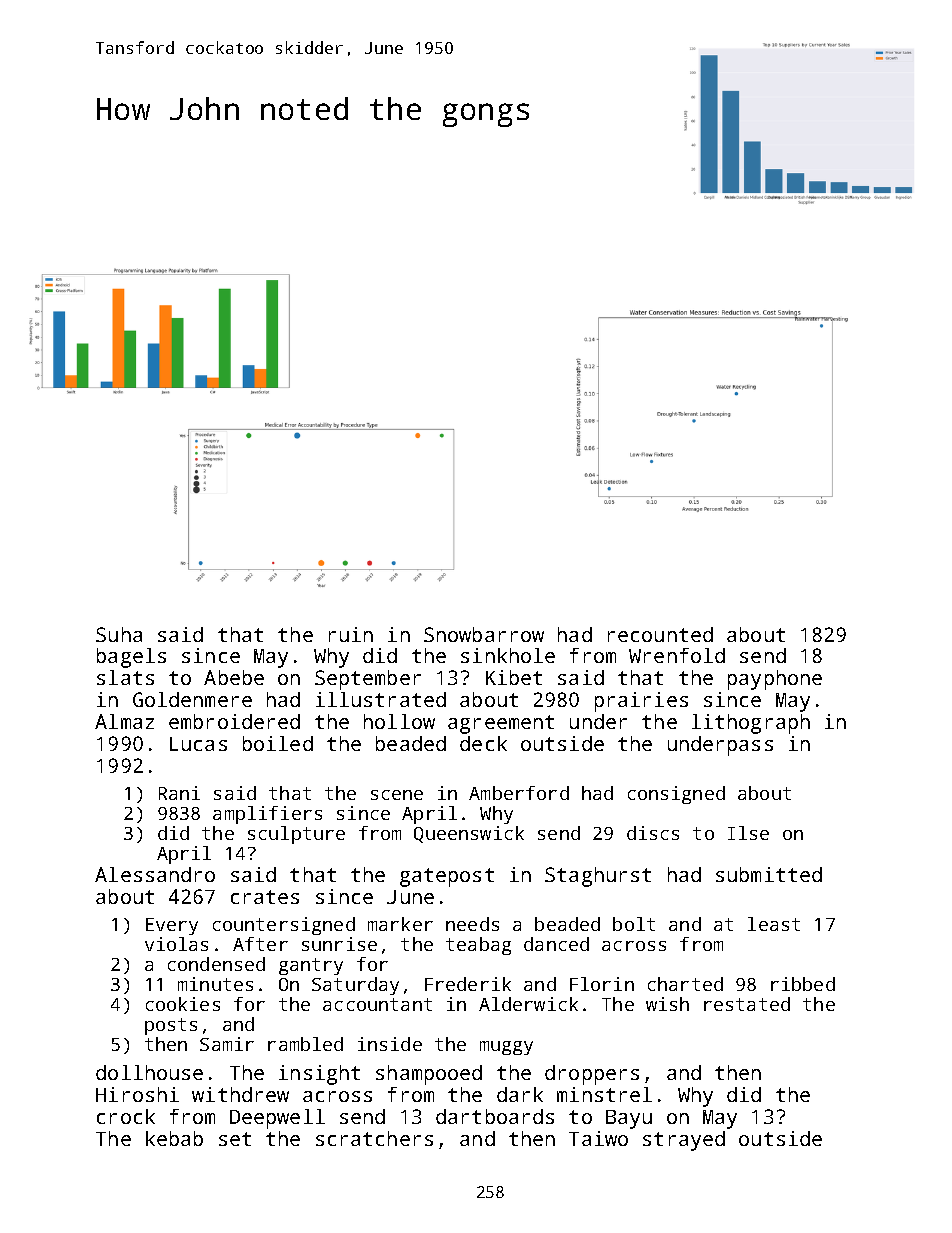  Describe the element at coordinates (119, 634) in the screenshot. I see `Suha` at that location.
